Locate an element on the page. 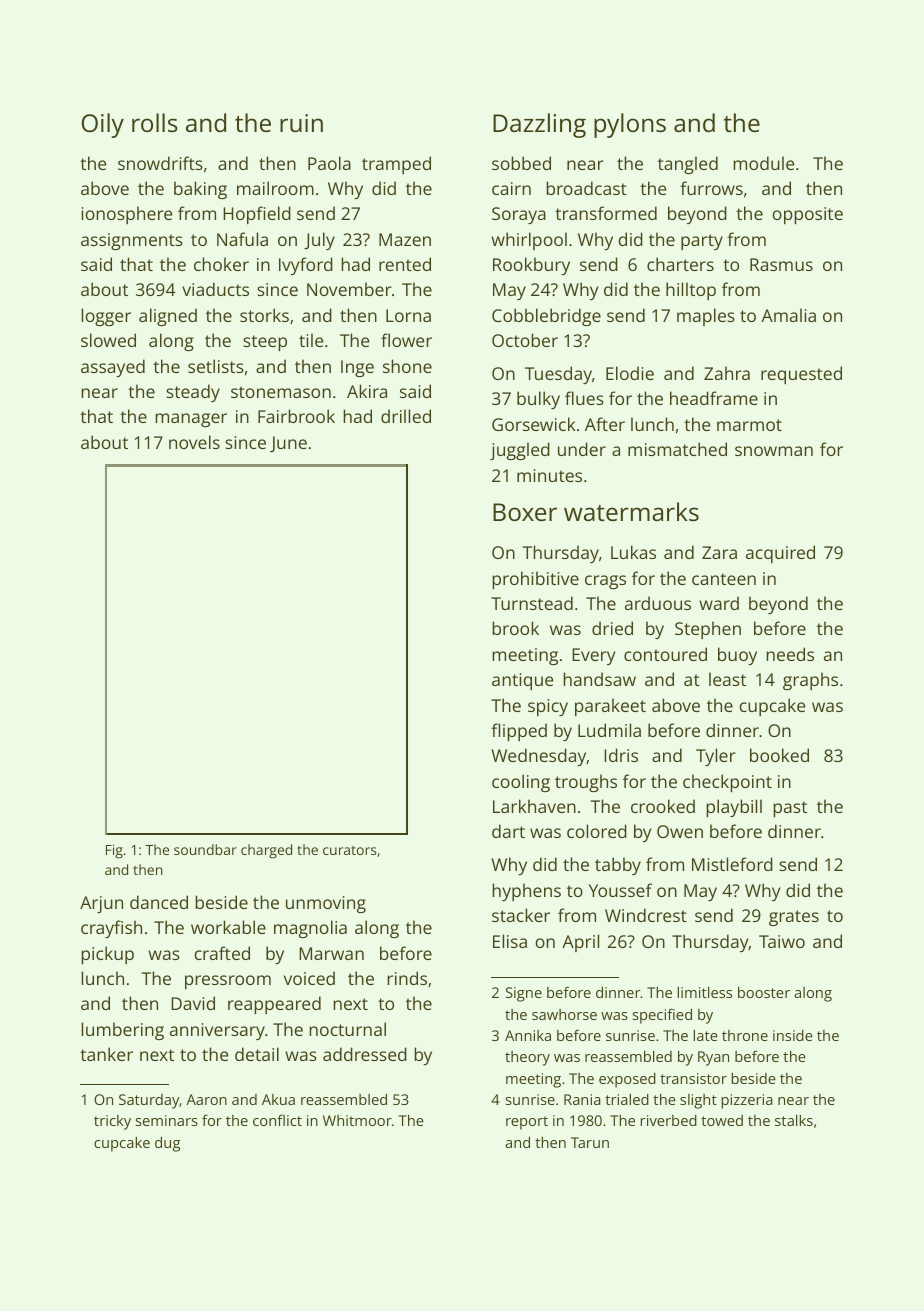  curators is located at coordinates (350, 850).
